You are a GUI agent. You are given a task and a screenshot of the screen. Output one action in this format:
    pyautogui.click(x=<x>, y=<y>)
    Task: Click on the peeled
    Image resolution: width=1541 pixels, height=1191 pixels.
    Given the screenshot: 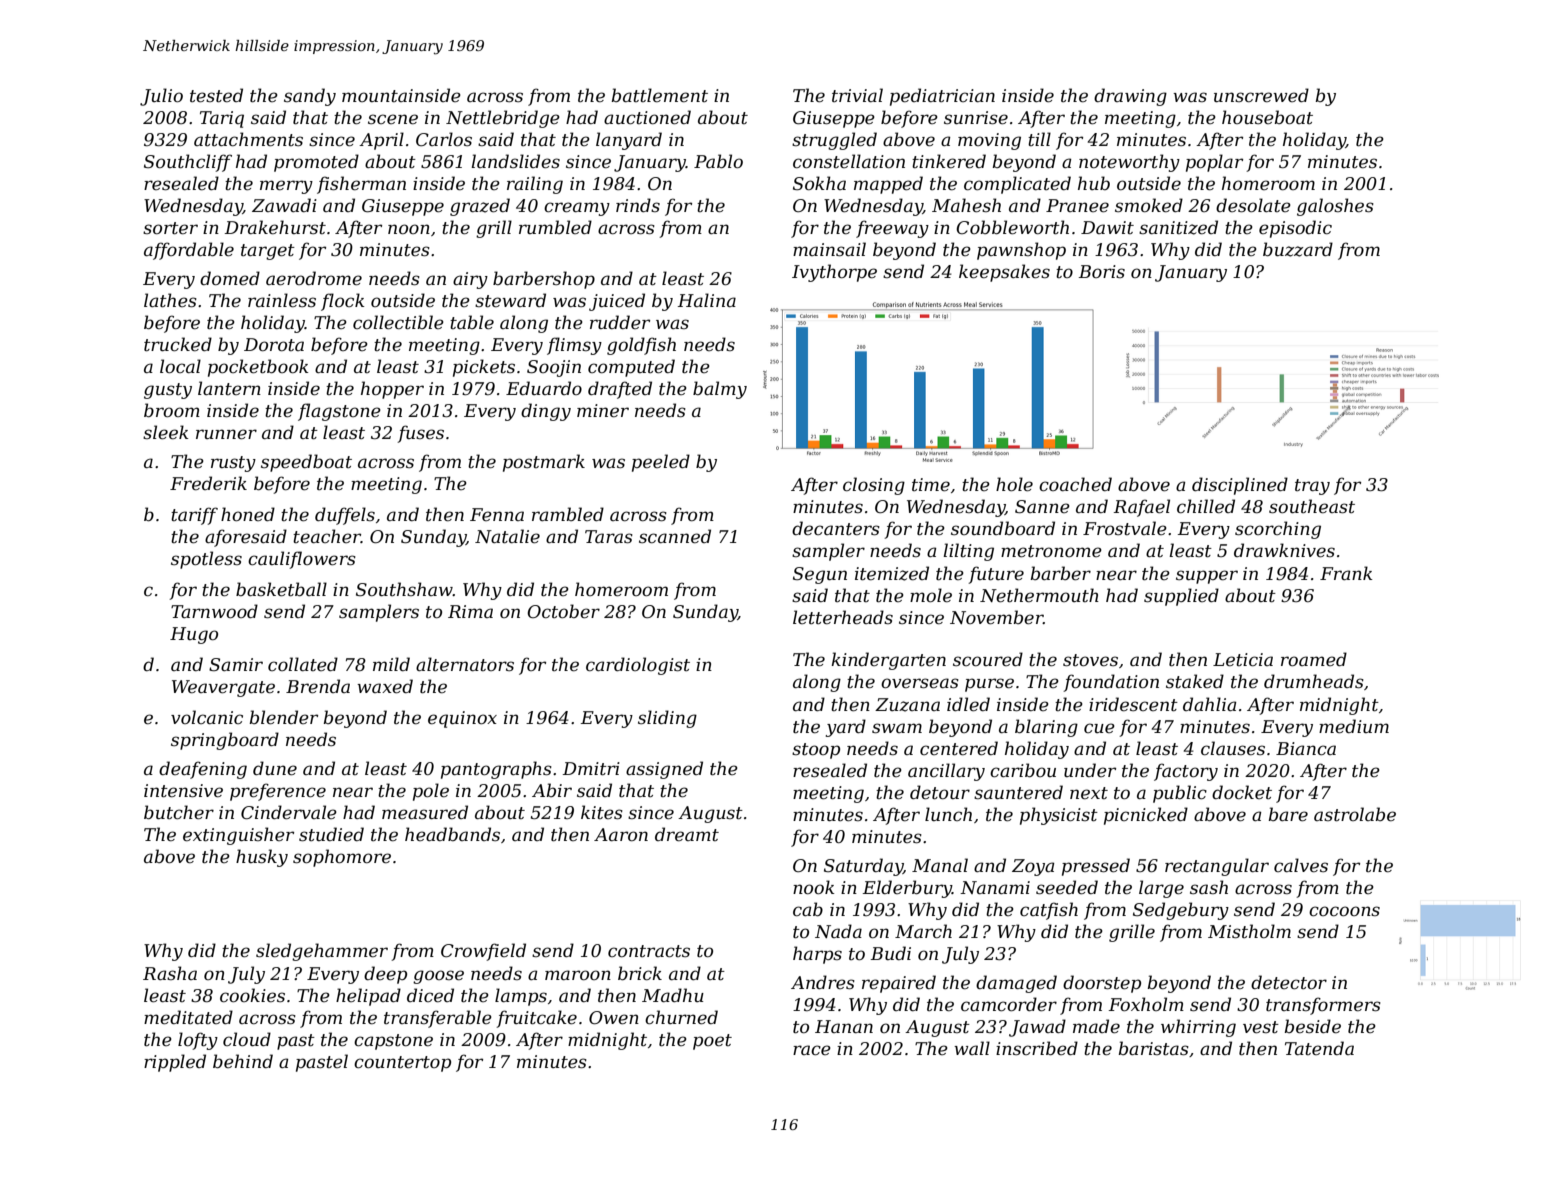 What is the action you would take?
    pyautogui.click(x=661, y=463)
